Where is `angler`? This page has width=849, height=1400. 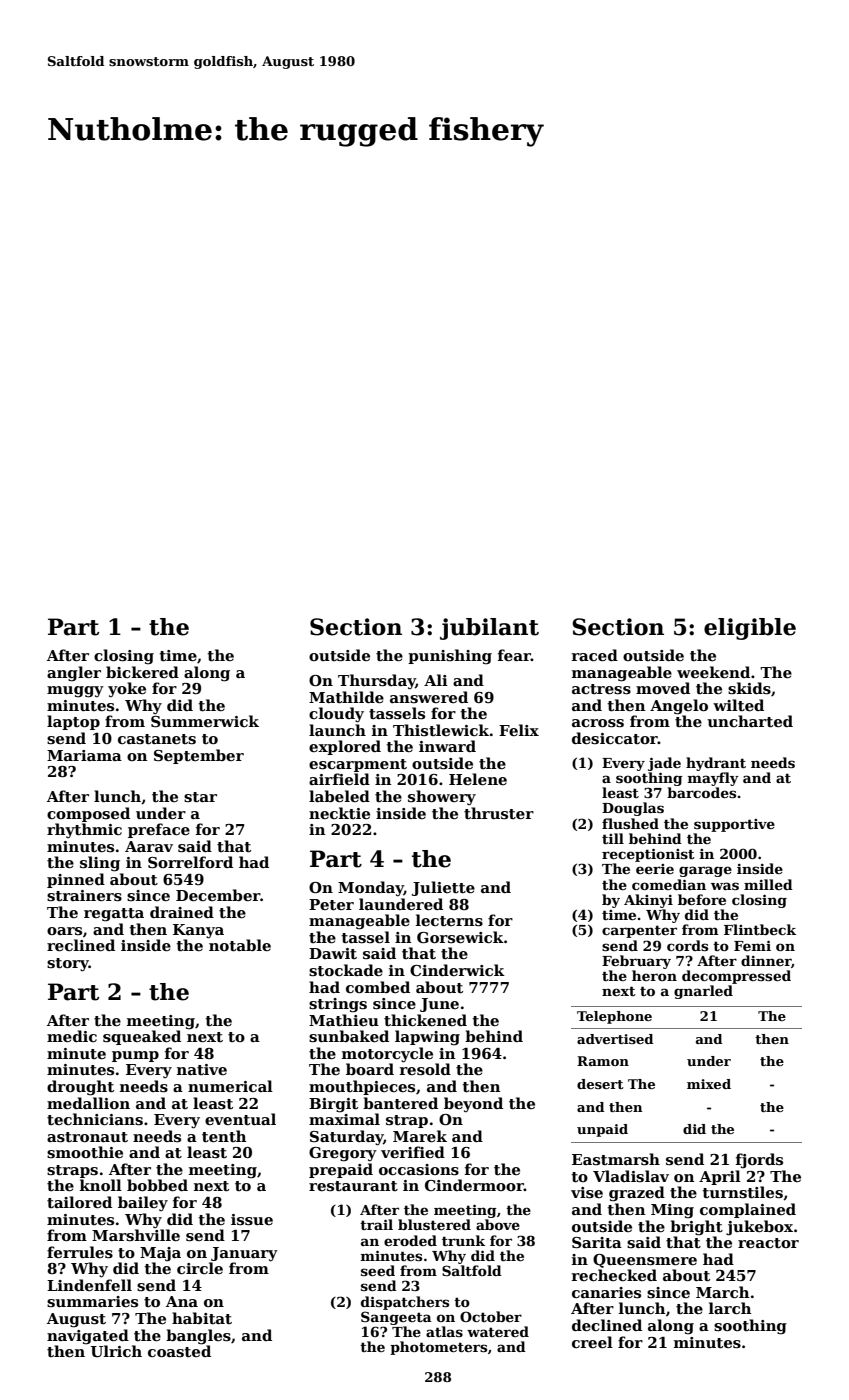
angler is located at coordinates (74, 674).
